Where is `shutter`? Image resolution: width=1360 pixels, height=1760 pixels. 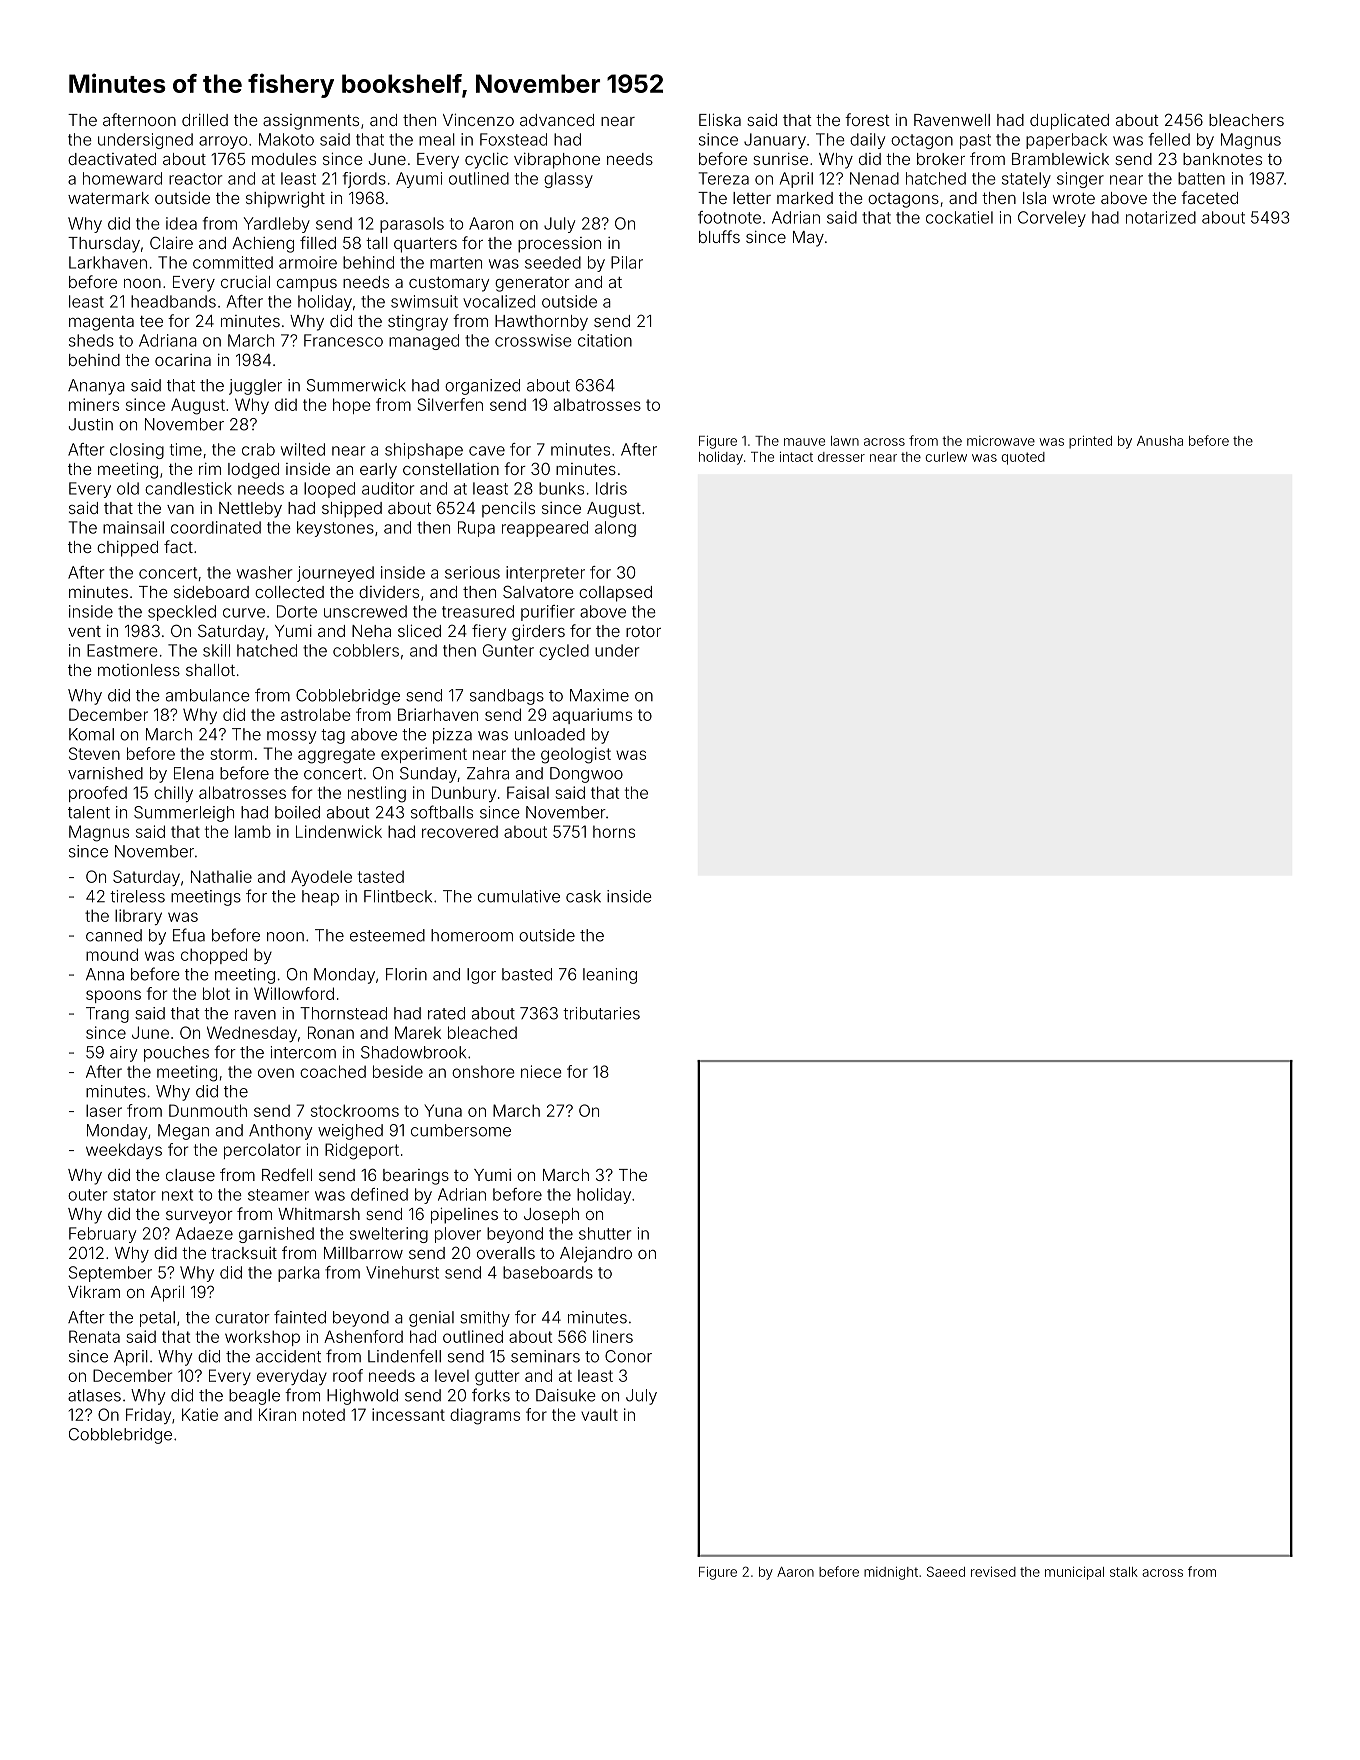 shutter is located at coordinates (605, 1233).
